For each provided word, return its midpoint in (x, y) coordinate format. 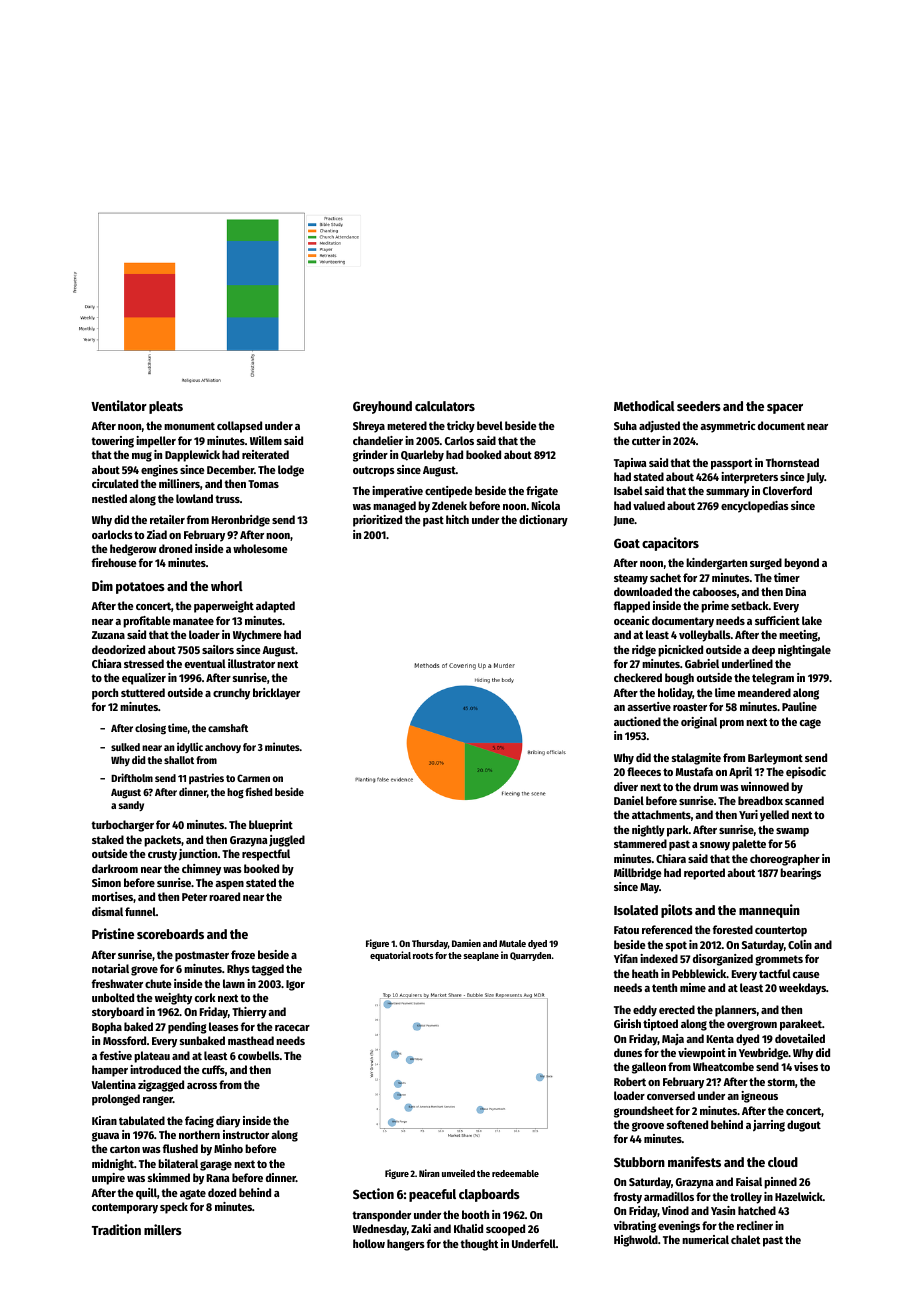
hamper (110, 1071)
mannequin (769, 911)
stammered (640, 843)
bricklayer (276, 694)
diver (626, 786)
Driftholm (132, 777)
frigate (542, 492)
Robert (630, 1081)
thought (479, 1245)
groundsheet (644, 1112)
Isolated (636, 910)
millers (163, 1229)
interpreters (749, 478)
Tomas (263, 484)
